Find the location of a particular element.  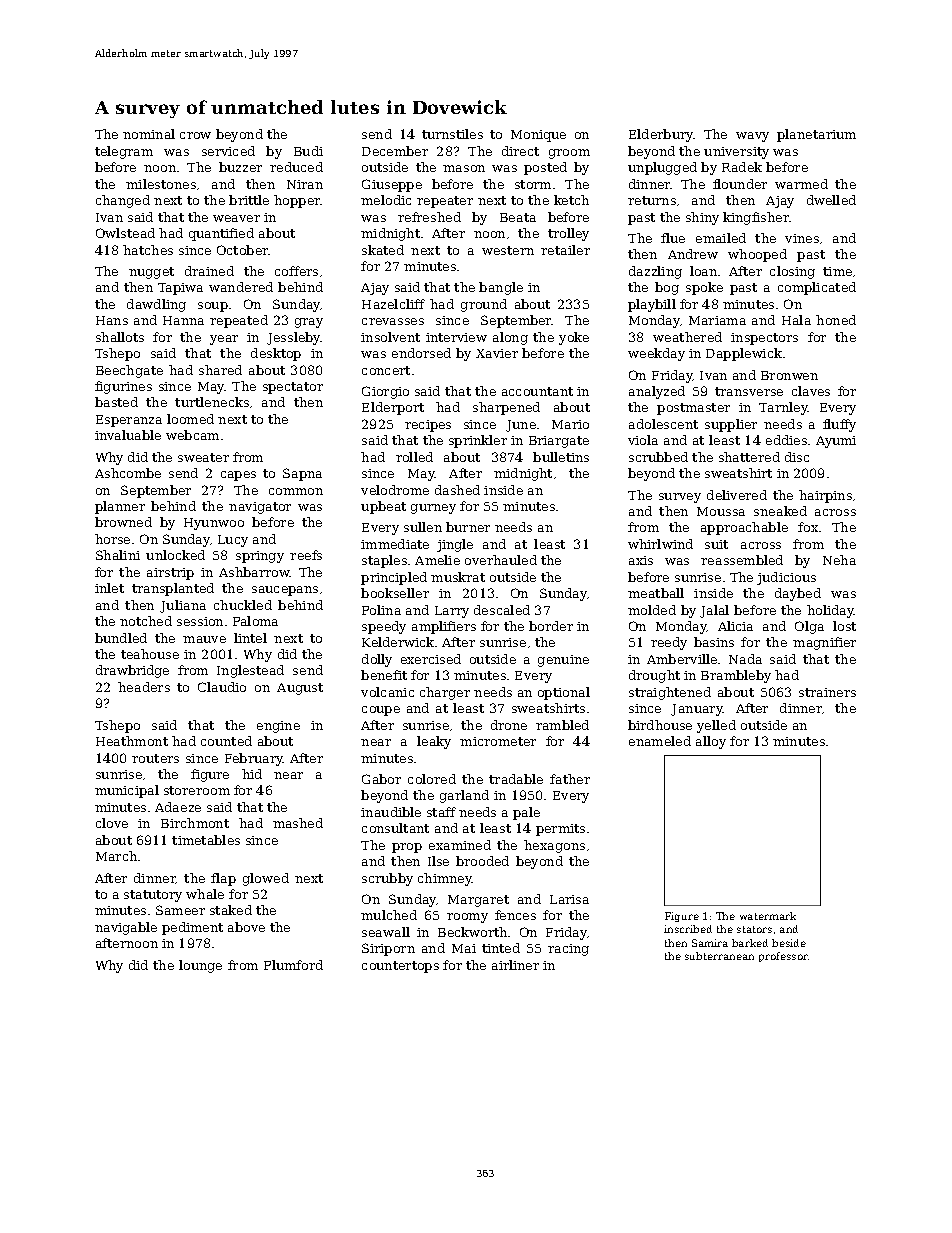

teahouse is located at coordinates (150, 654).
